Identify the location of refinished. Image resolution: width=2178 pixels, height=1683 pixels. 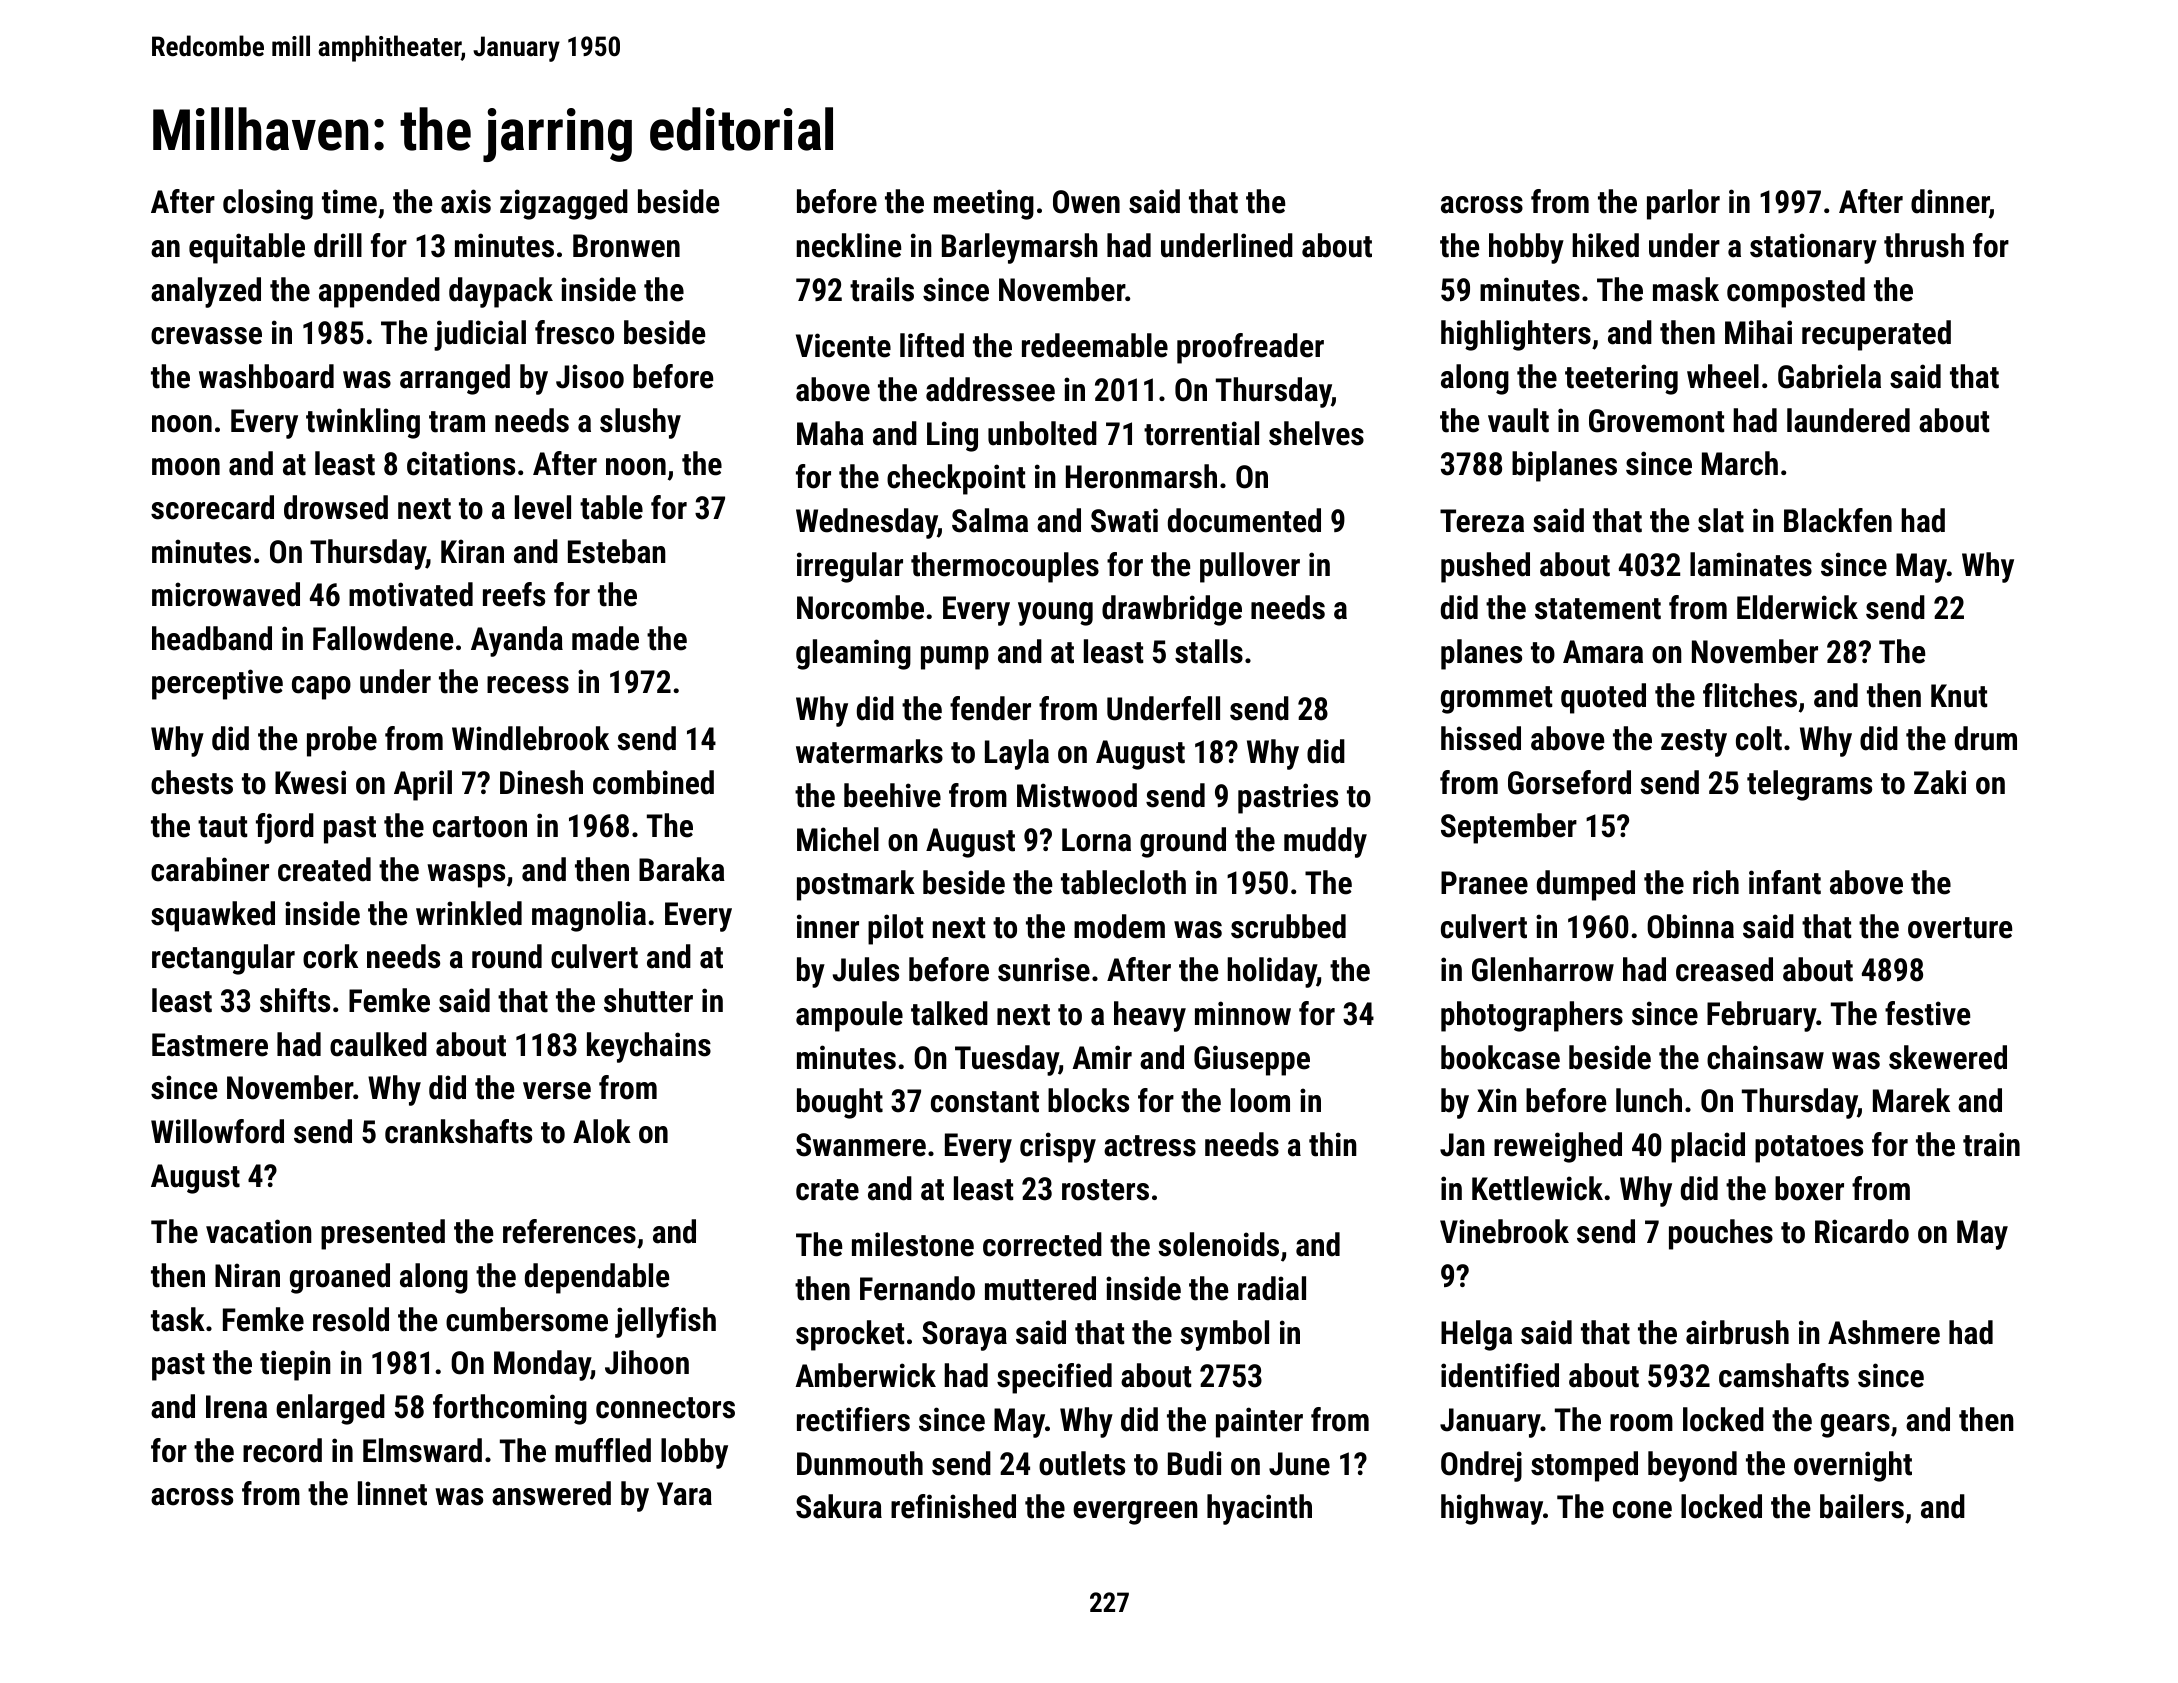
(953, 1506).
